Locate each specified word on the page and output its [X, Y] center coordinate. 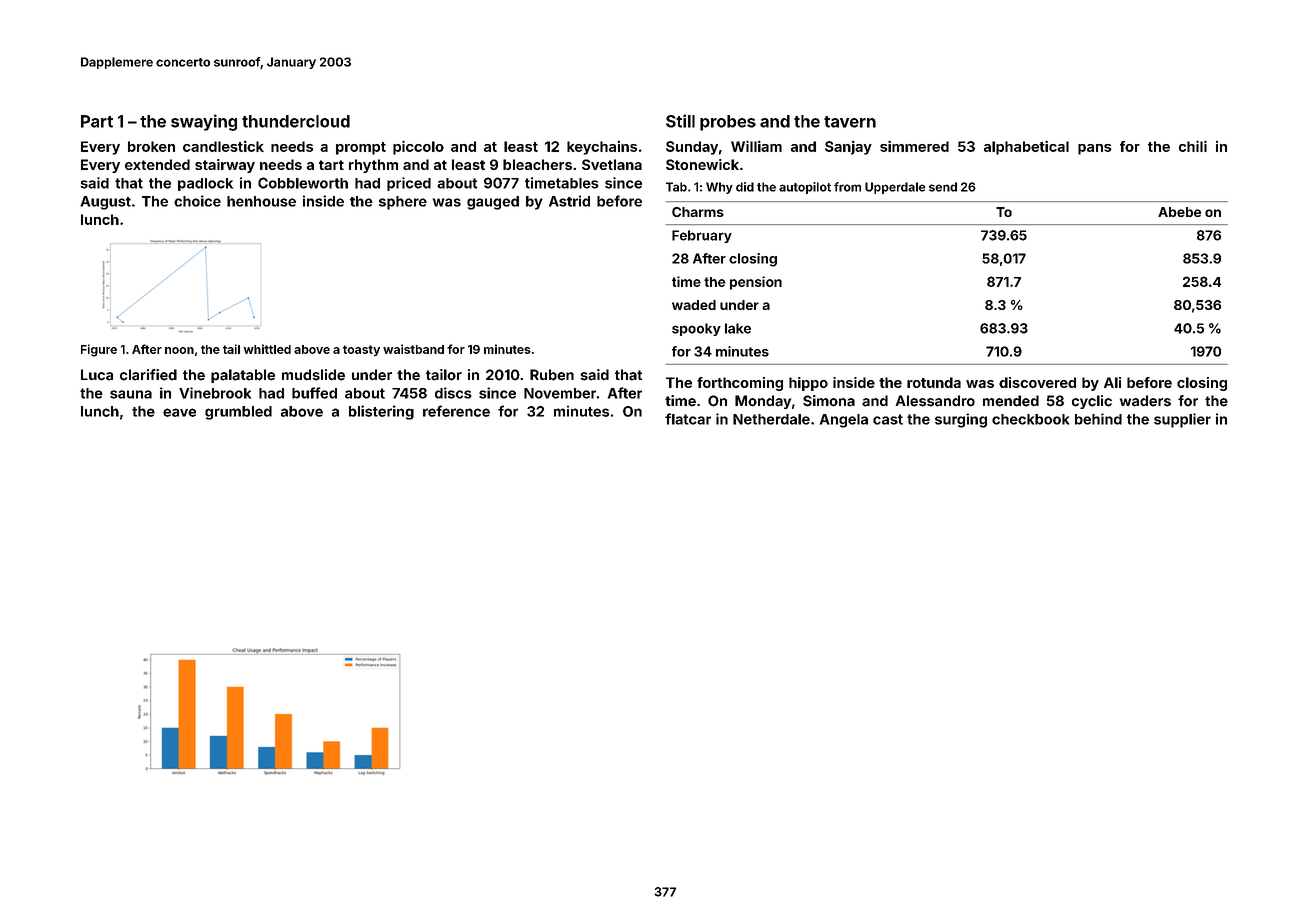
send [943, 187]
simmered [914, 146]
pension [756, 283]
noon [179, 350]
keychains [602, 148]
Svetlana [612, 164]
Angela [844, 421]
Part [97, 121]
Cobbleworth [303, 183]
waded [694, 305]
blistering [381, 412]
